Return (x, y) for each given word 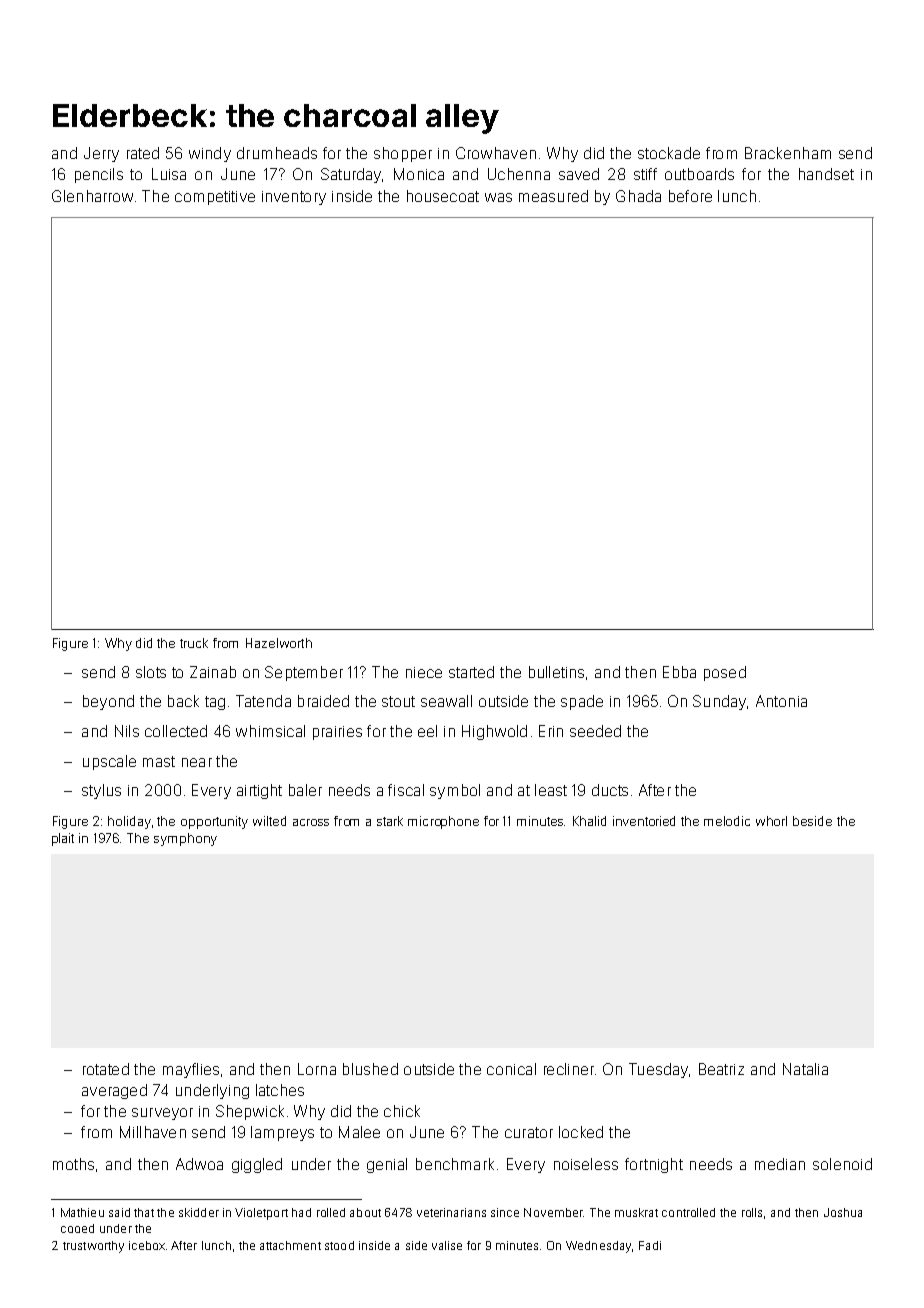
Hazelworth (279, 643)
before (690, 196)
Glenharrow (92, 196)
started (471, 672)
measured (553, 196)
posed (725, 673)
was (498, 197)
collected (176, 731)
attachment (290, 1245)
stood (339, 1245)
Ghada (638, 196)
